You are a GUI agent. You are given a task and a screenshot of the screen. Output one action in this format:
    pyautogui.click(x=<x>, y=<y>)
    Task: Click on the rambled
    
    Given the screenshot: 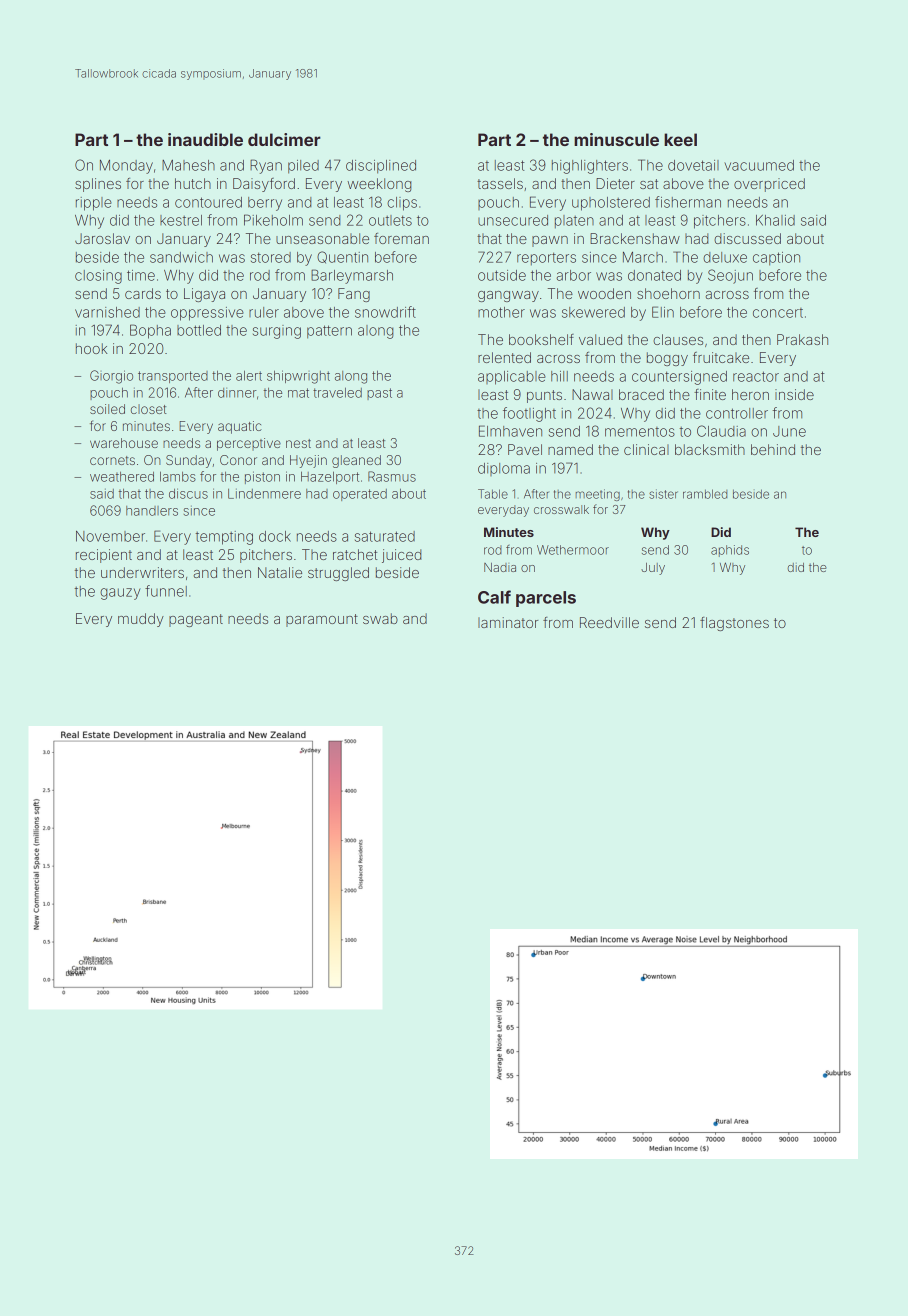 What is the action you would take?
    pyautogui.click(x=705, y=494)
